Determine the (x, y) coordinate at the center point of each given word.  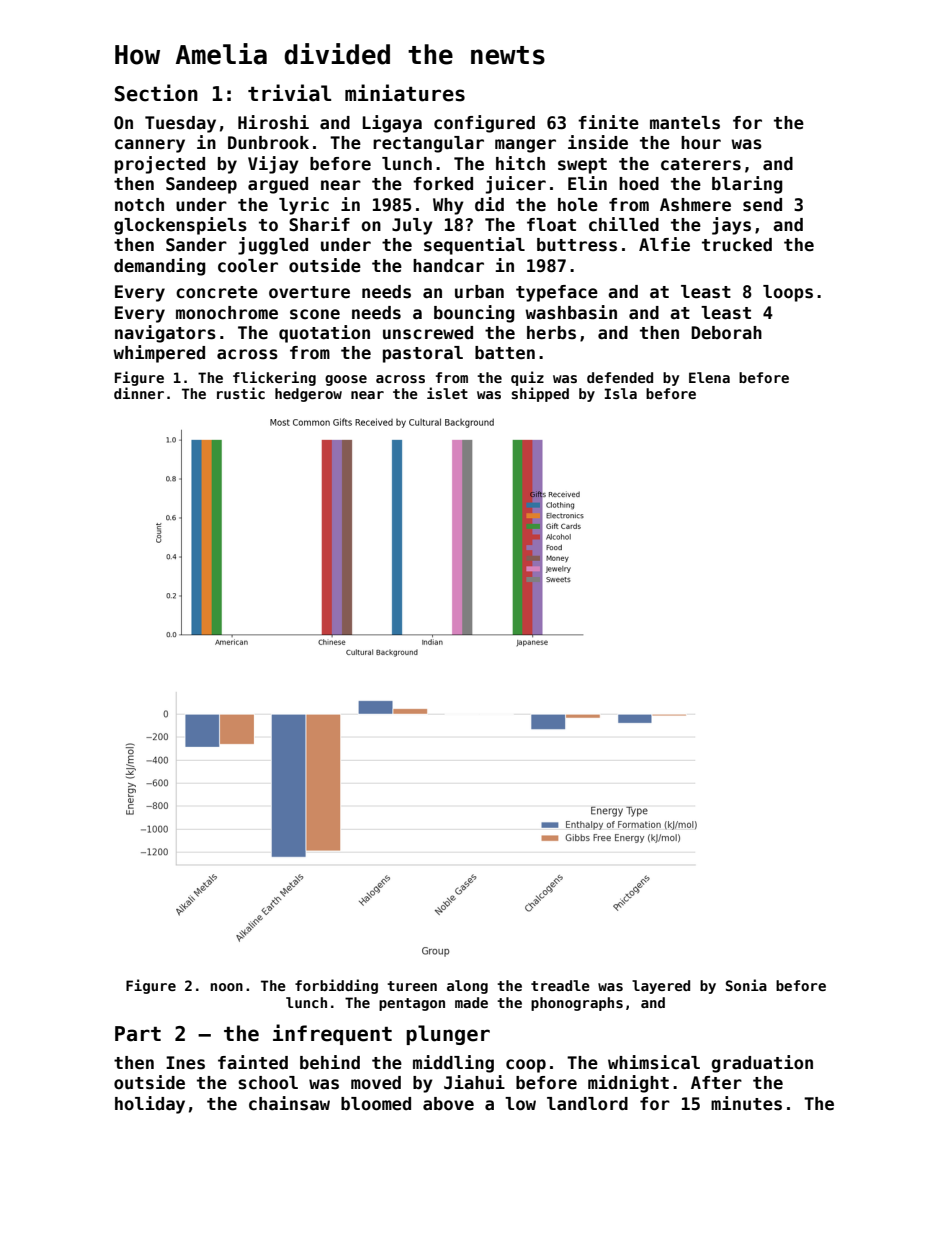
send (762, 205)
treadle (560, 985)
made (471, 1002)
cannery (150, 146)
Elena (709, 377)
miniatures (405, 93)
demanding (160, 267)
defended (620, 377)
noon (226, 987)
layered (661, 987)
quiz (527, 378)
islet (447, 393)
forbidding (336, 986)
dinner (139, 393)
